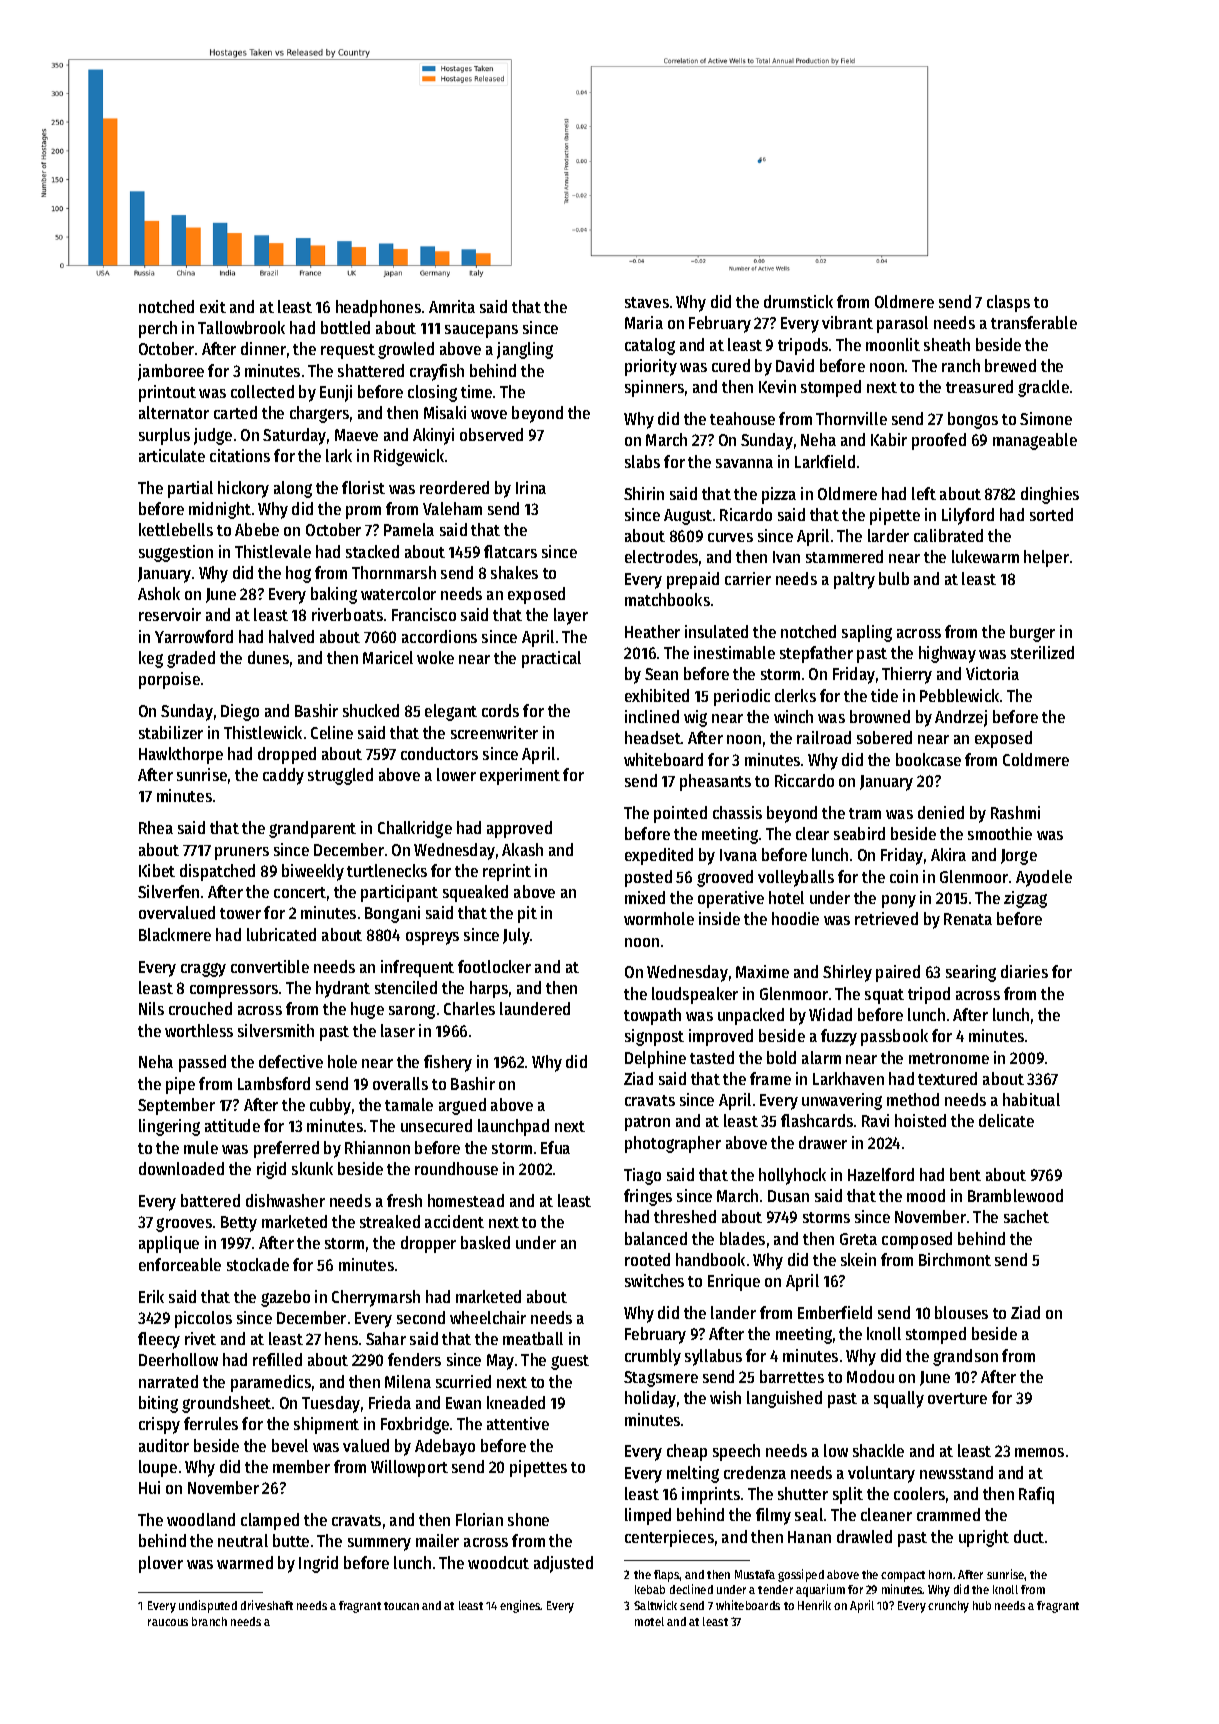  I want to click on fishery, so click(448, 1063).
